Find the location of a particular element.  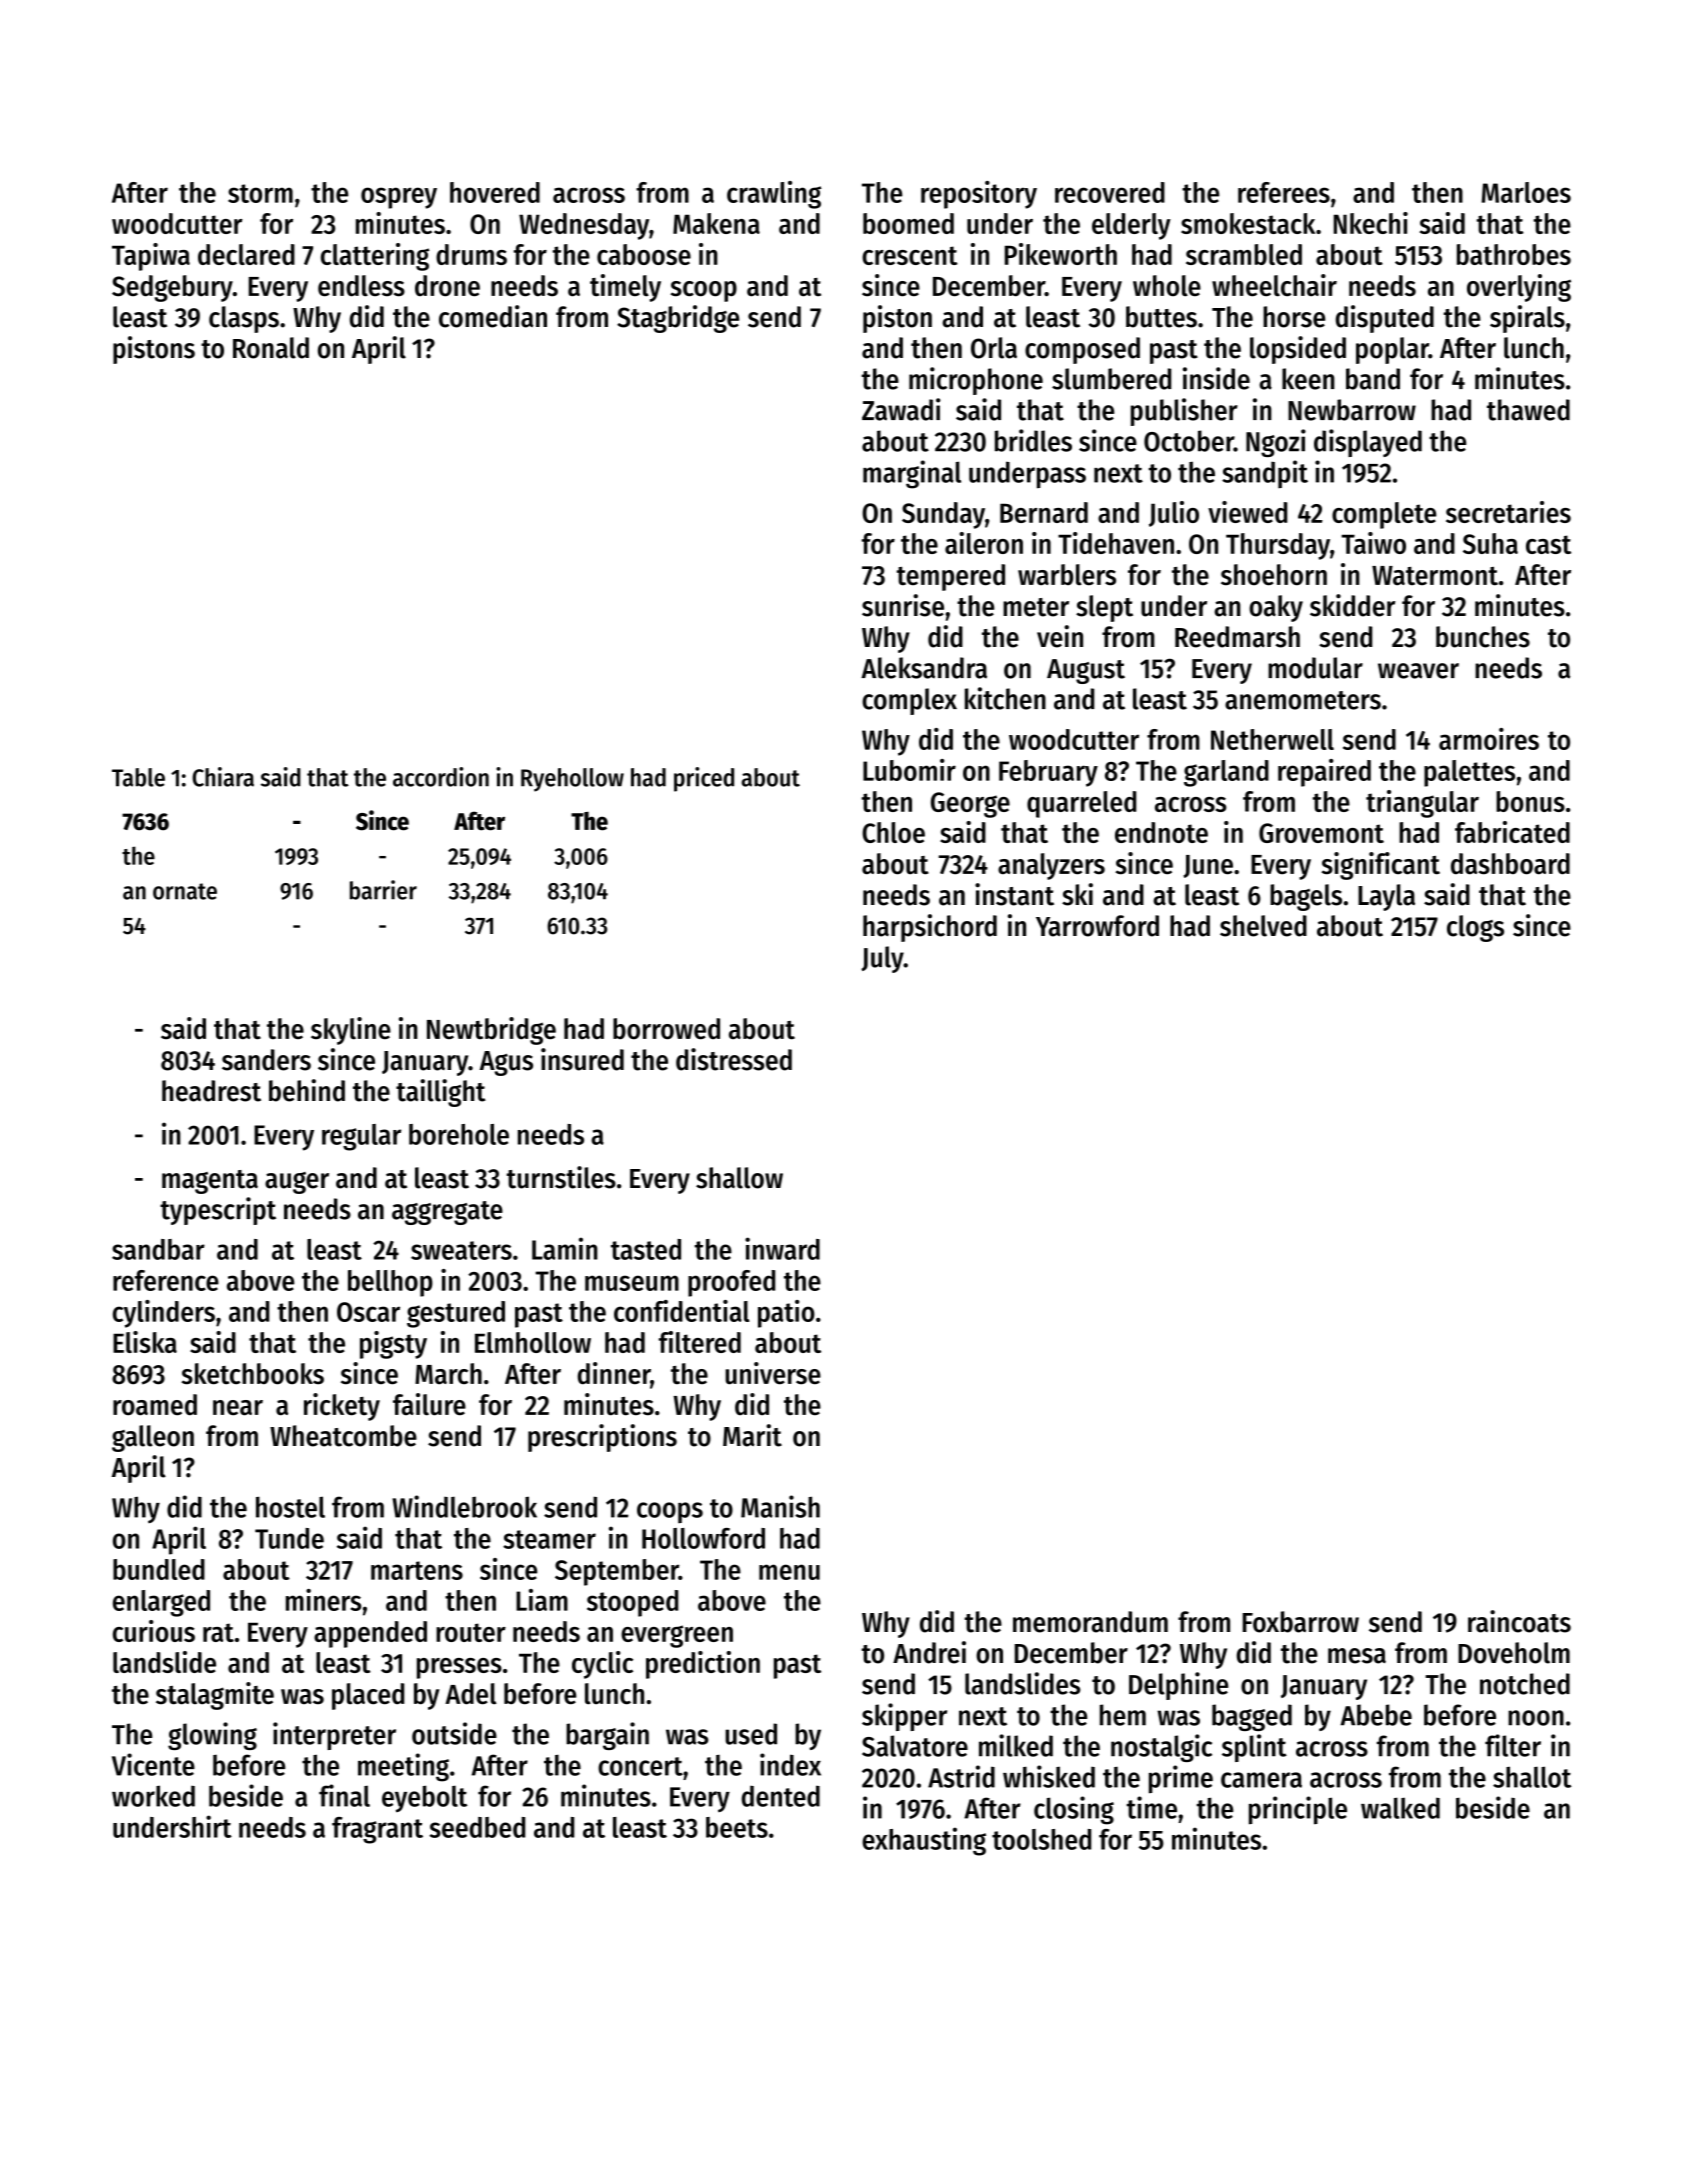

outside is located at coordinates (454, 1733).
